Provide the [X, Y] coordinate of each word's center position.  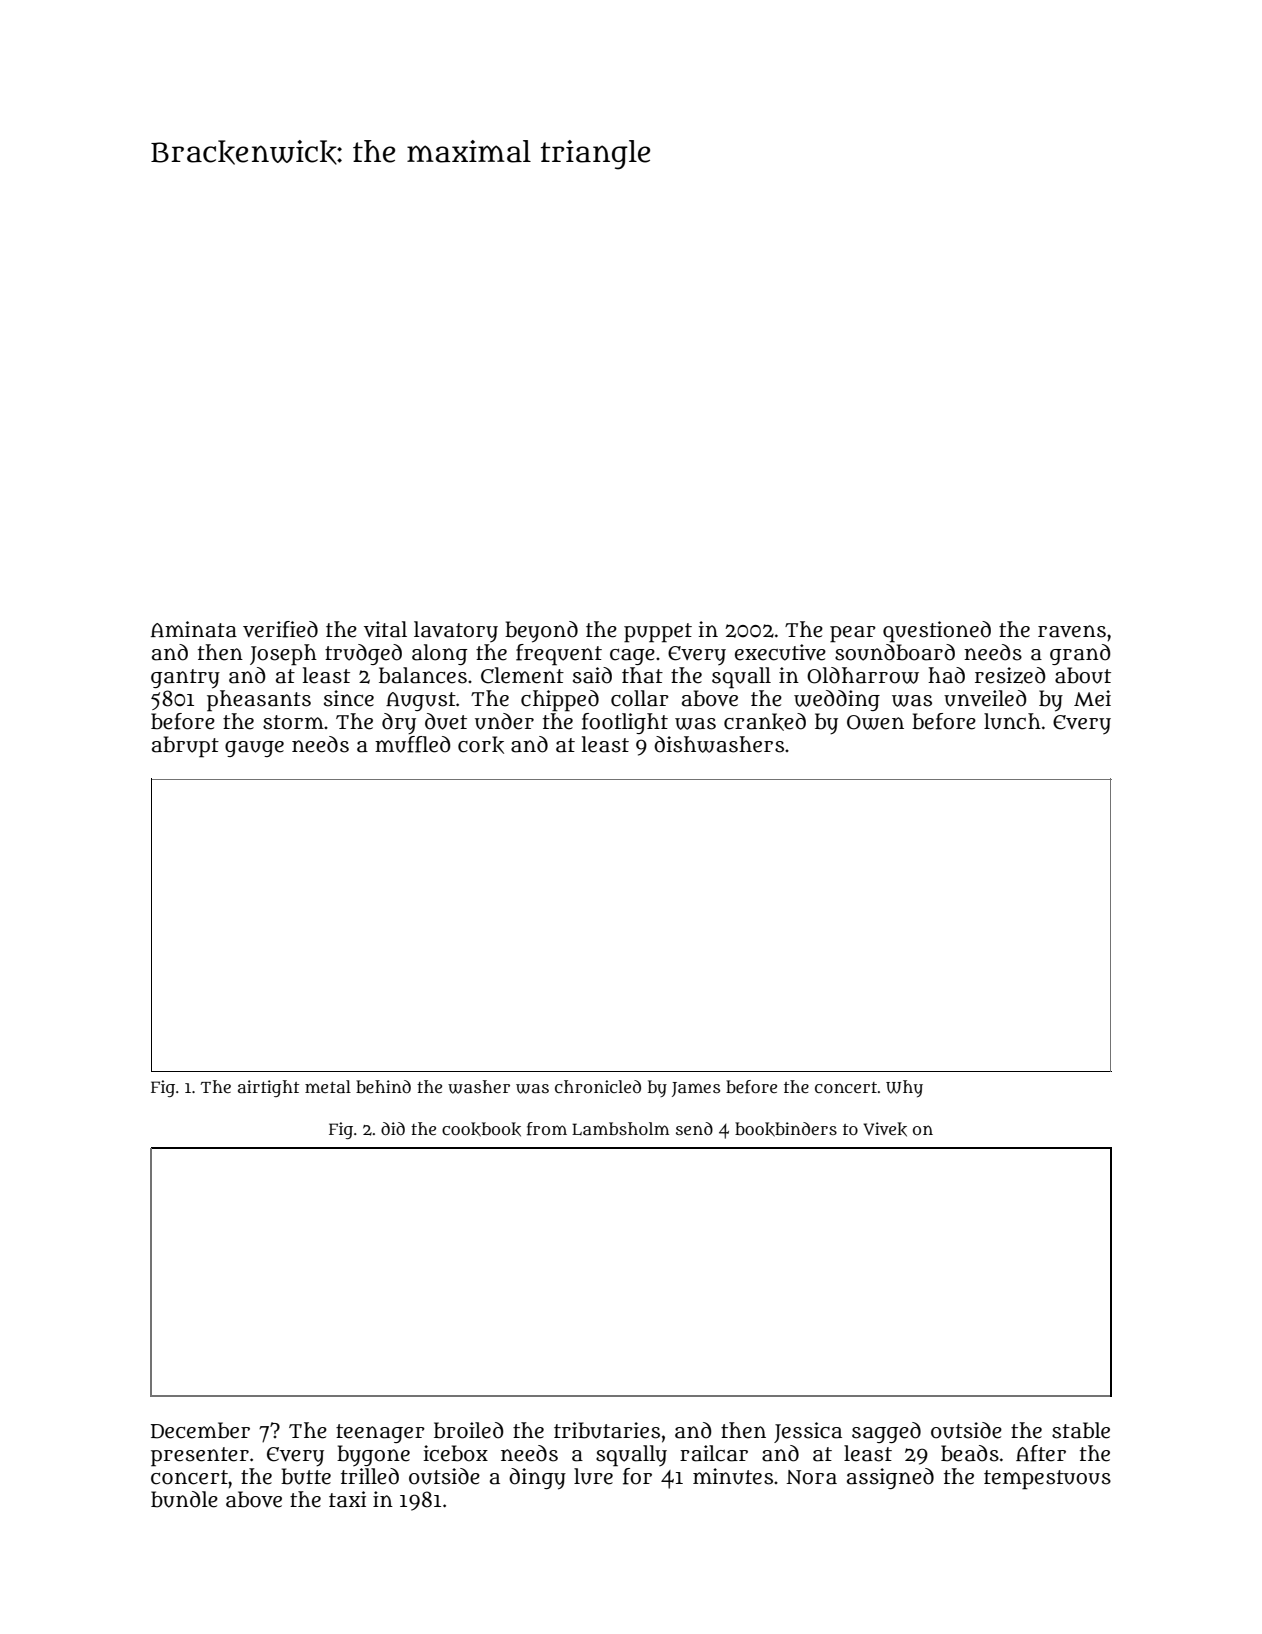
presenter [200, 1457]
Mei [1092, 698]
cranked [765, 722]
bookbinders [786, 1129]
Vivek [885, 1129]
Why [904, 1088]
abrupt [185, 747]
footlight [625, 723]
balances [423, 675]
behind [383, 1086]
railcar [714, 1453]
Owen [875, 722]
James [696, 1089]
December [200, 1430]
